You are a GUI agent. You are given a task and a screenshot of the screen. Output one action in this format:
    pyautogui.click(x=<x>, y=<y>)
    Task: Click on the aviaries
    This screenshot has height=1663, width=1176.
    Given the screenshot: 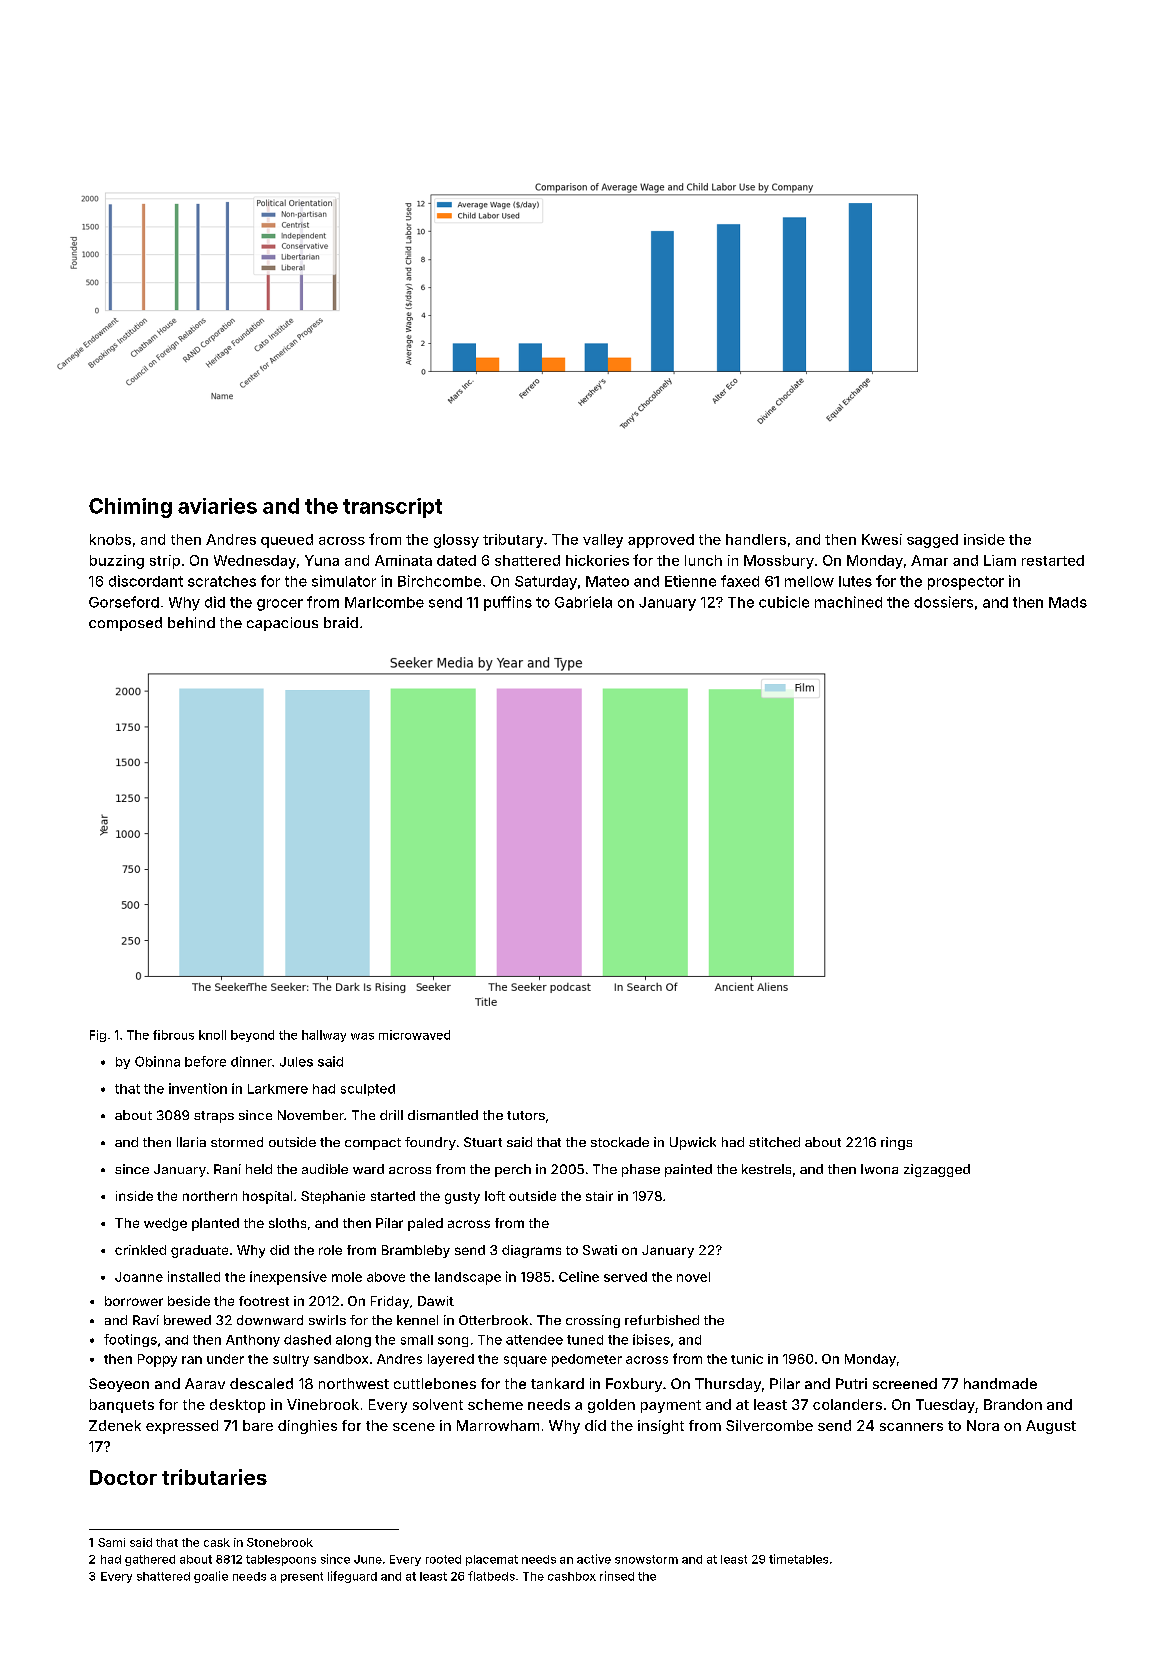 What is the action you would take?
    pyautogui.click(x=217, y=506)
